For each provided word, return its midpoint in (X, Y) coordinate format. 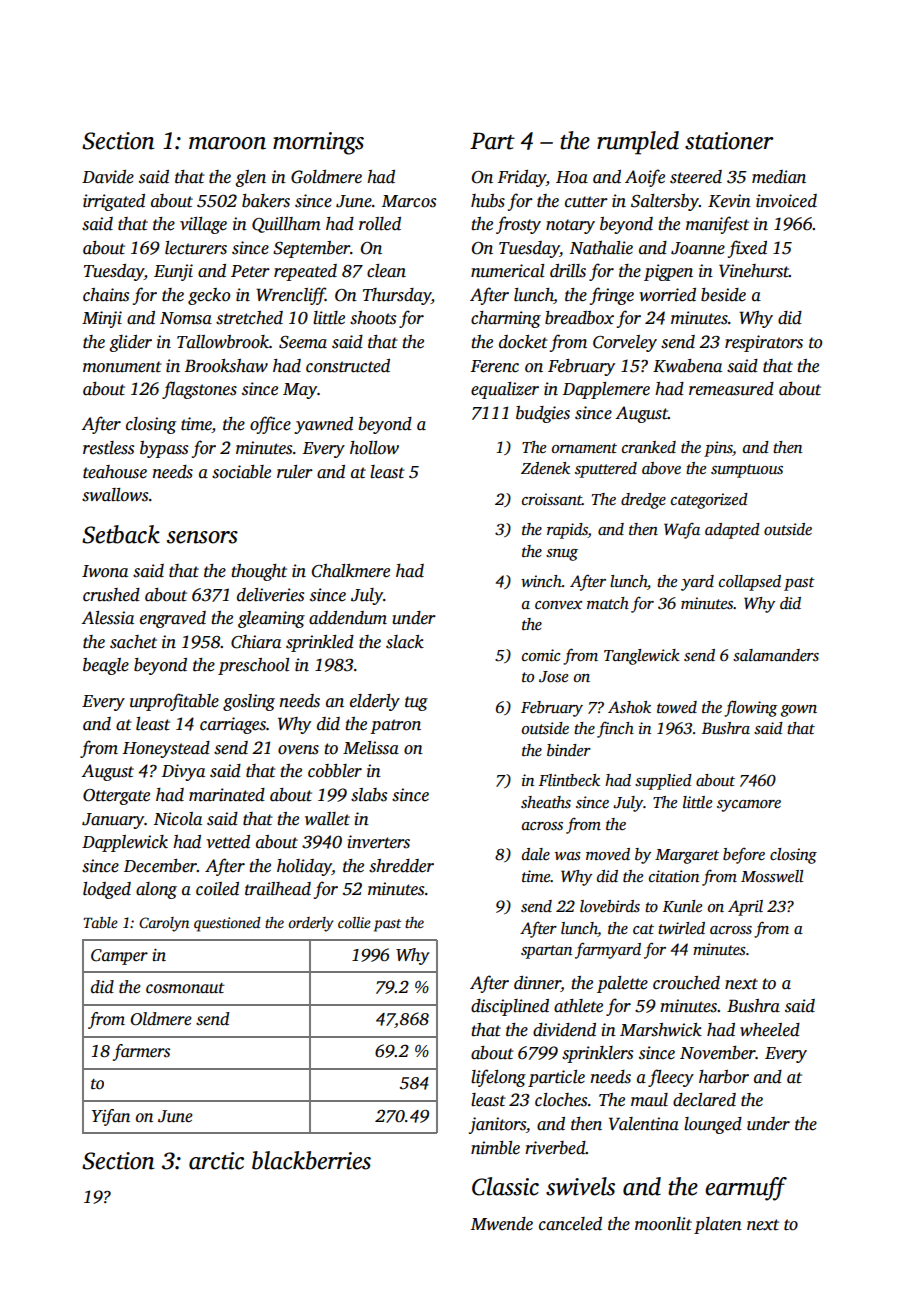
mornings (318, 143)
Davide (108, 177)
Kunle (682, 906)
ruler (295, 472)
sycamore (749, 806)
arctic (216, 1161)
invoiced (786, 201)
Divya (183, 772)
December (160, 866)
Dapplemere (606, 390)
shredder (401, 866)
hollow (374, 448)
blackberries (311, 1160)
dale (536, 854)
